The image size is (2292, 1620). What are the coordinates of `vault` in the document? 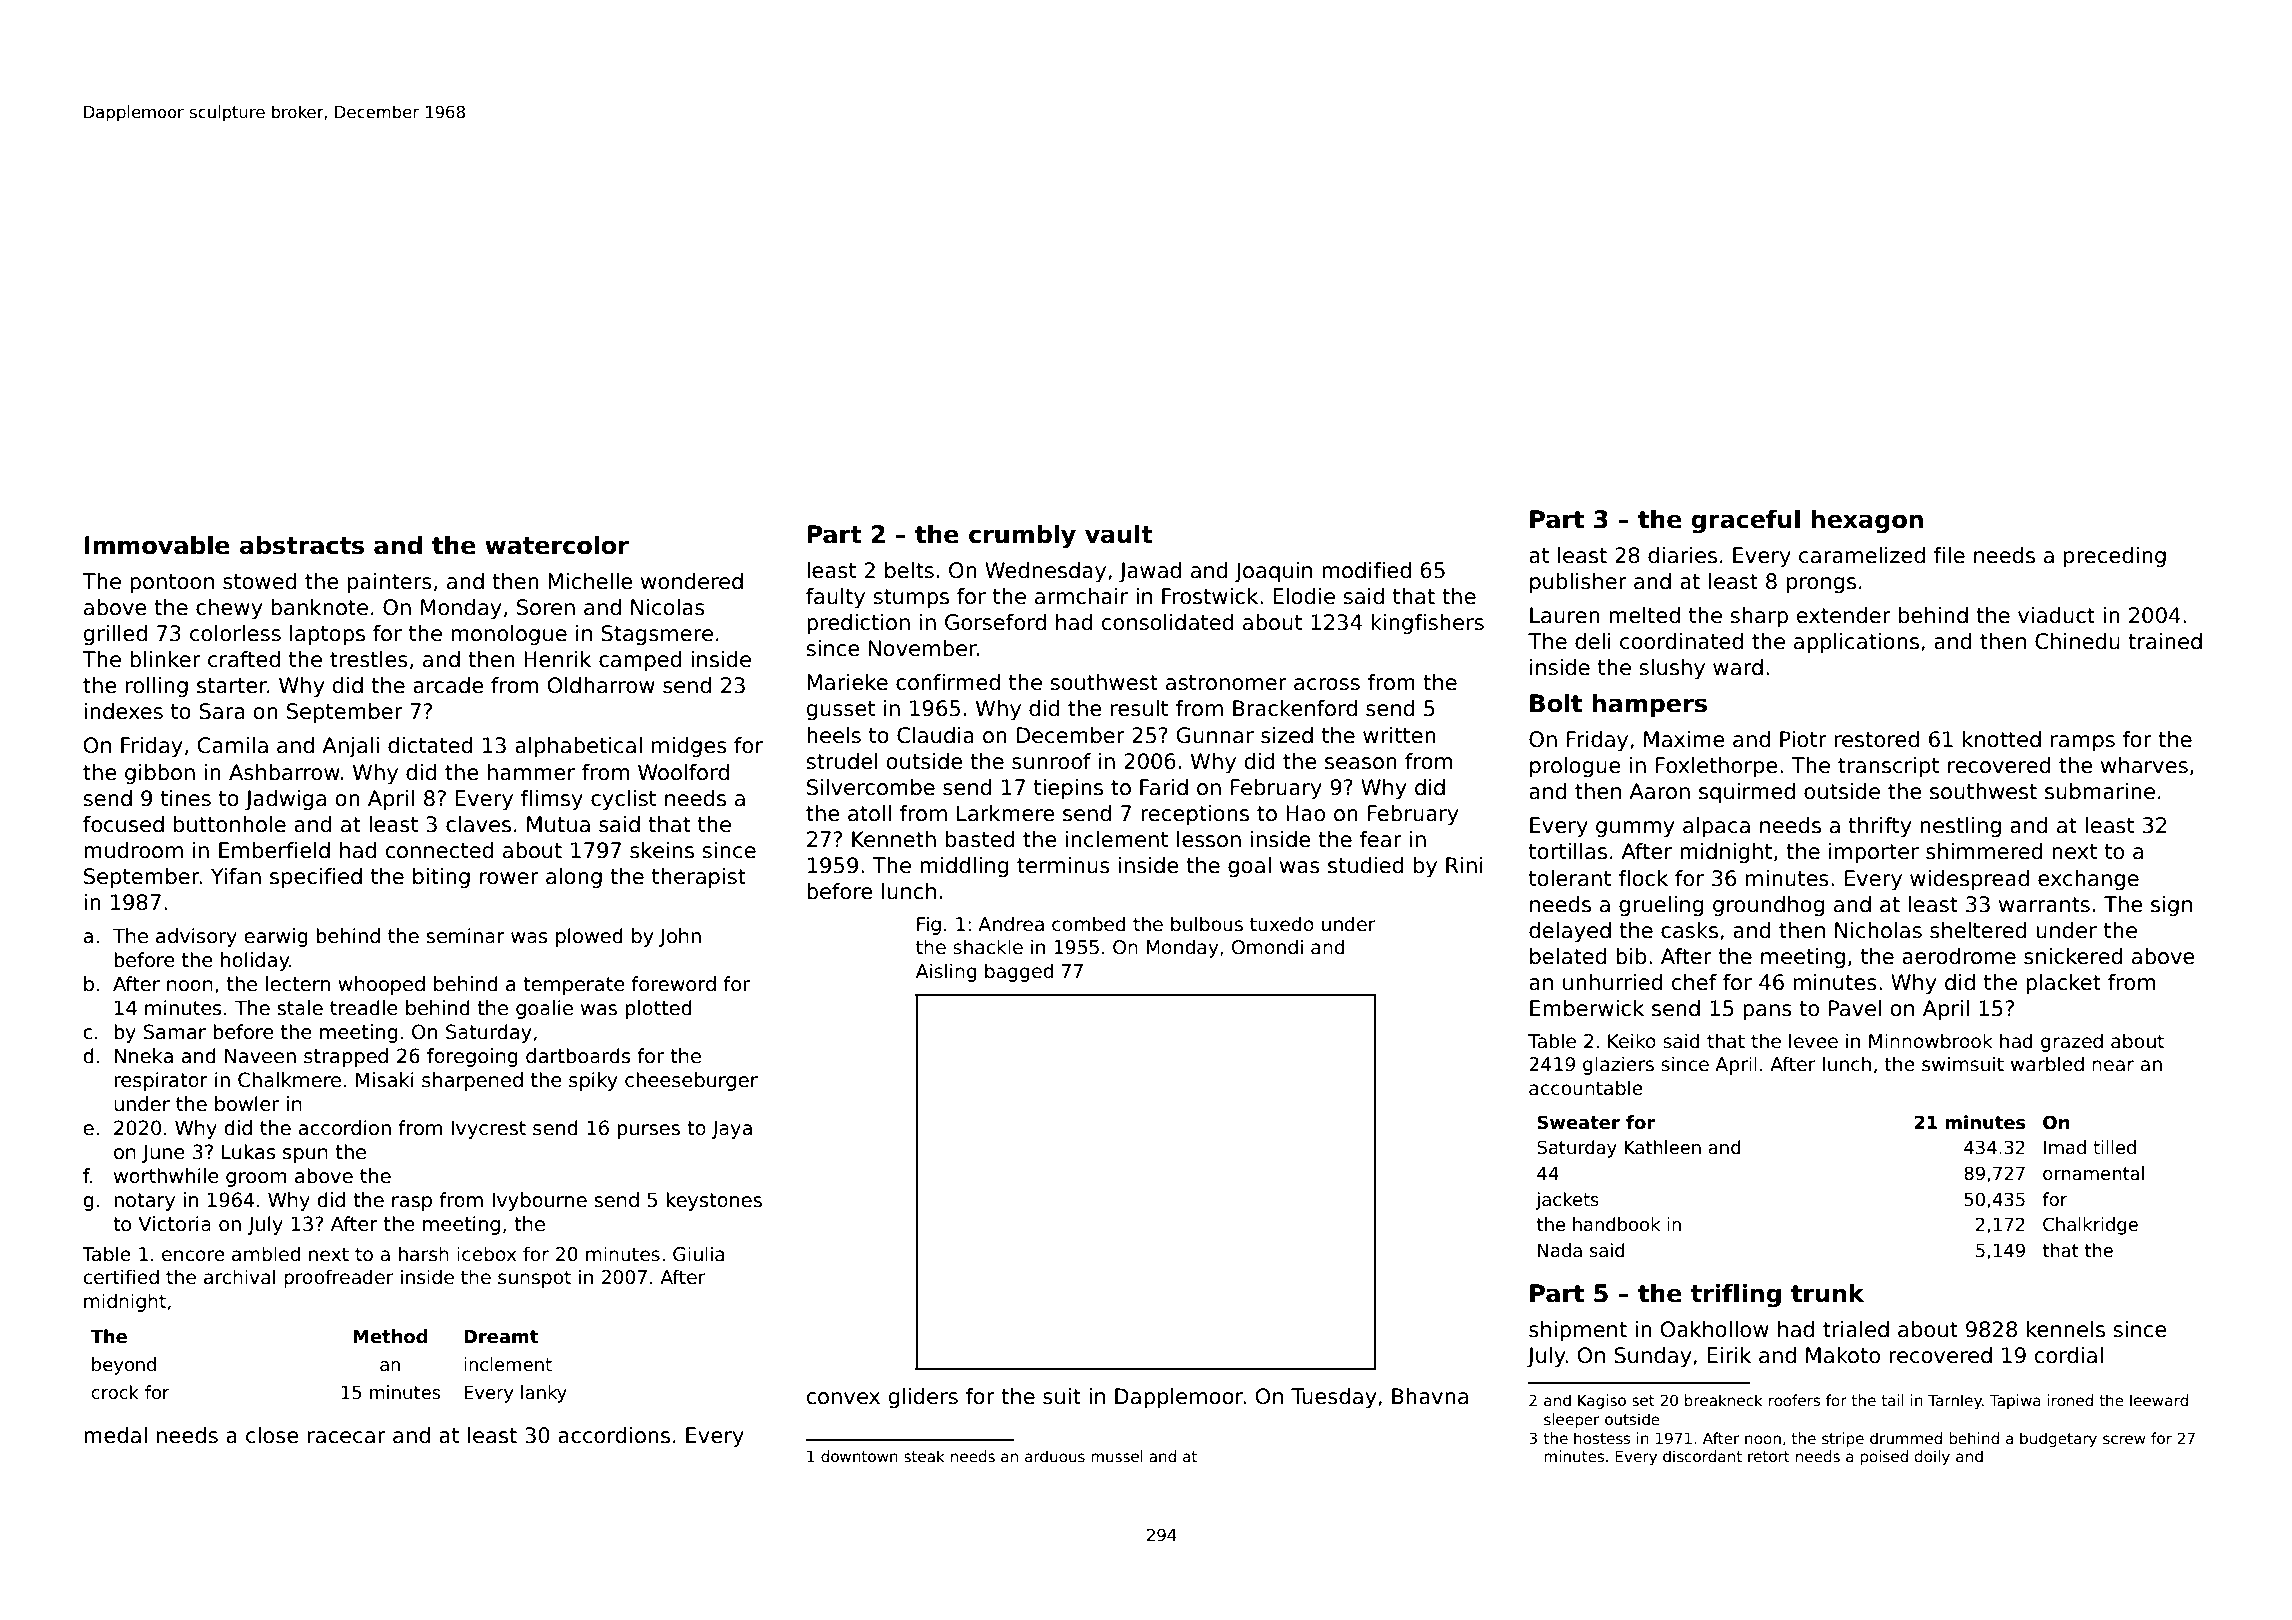 It's located at (1119, 534).
